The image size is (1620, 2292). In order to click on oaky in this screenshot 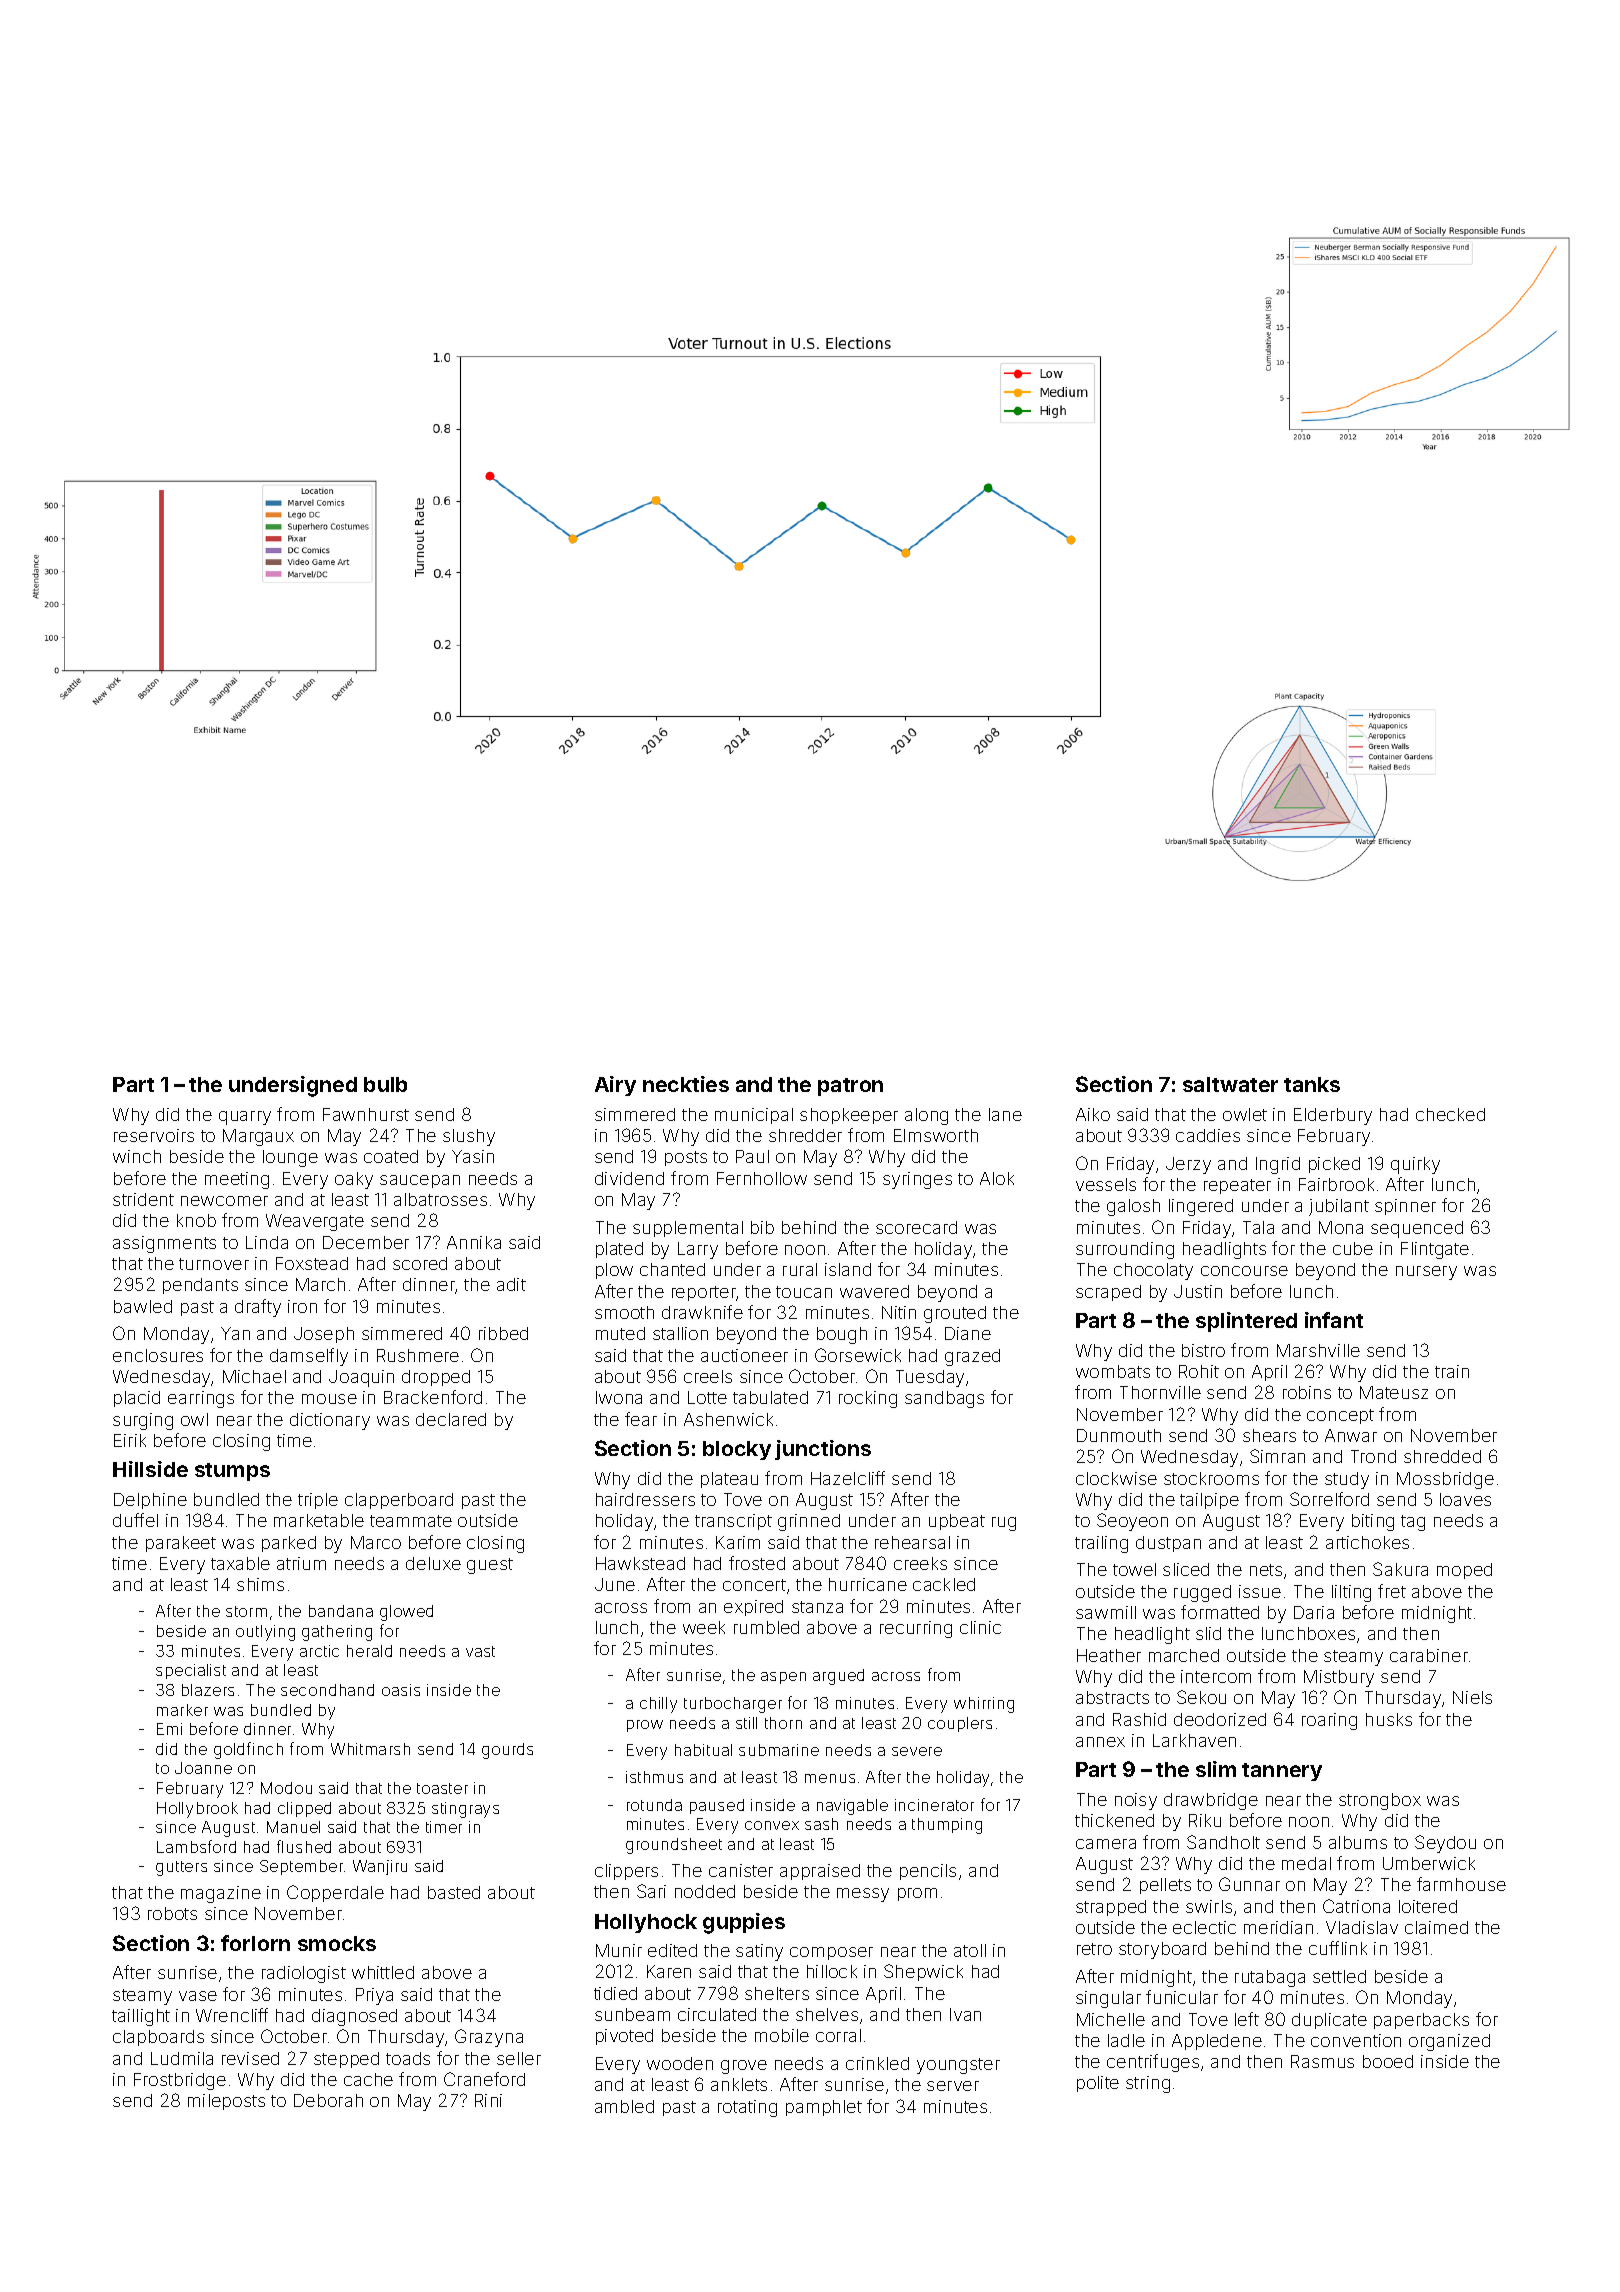, I will do `click(354, 1180)`.
